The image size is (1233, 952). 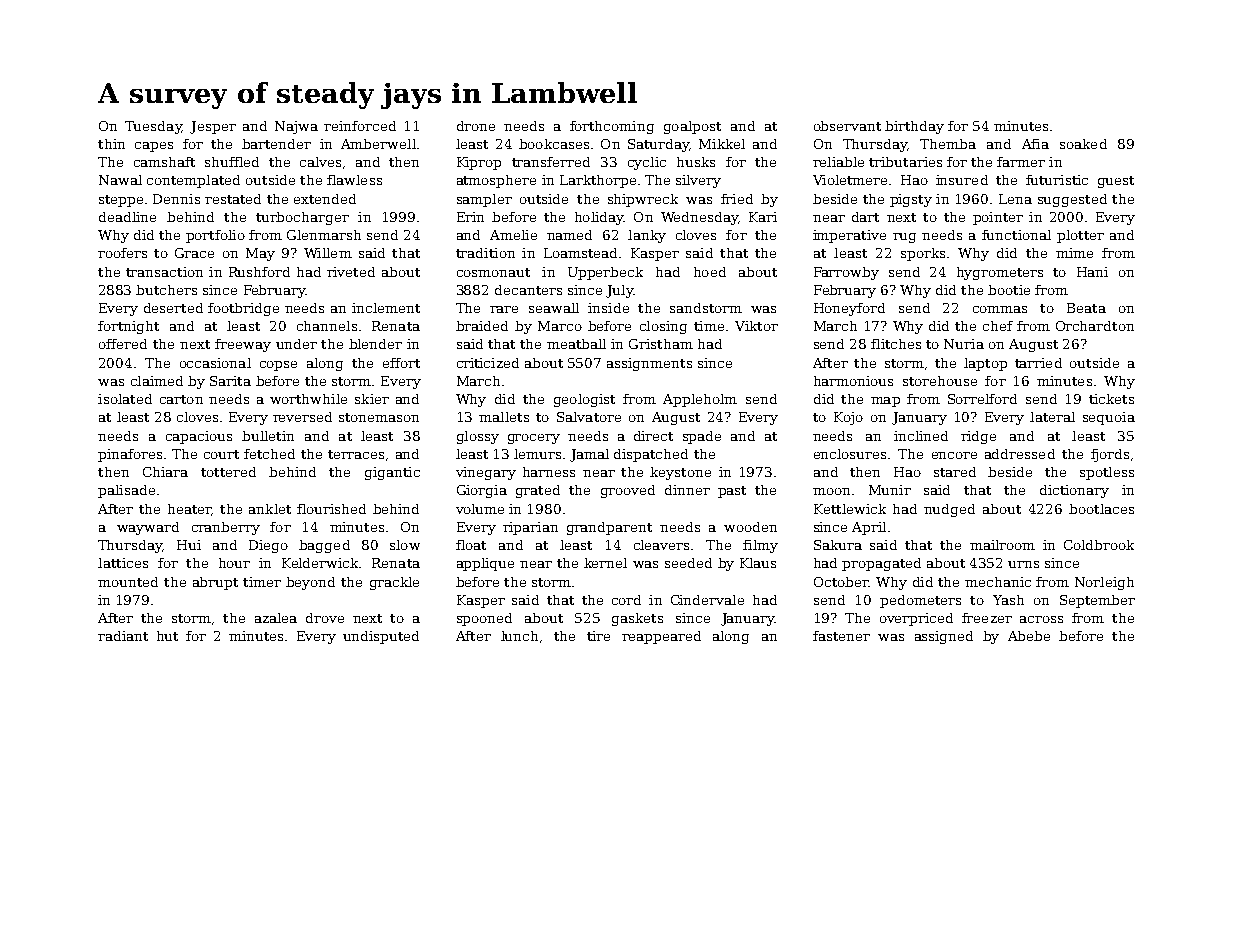 I want to click on spade, so click(x=702, y=437).
